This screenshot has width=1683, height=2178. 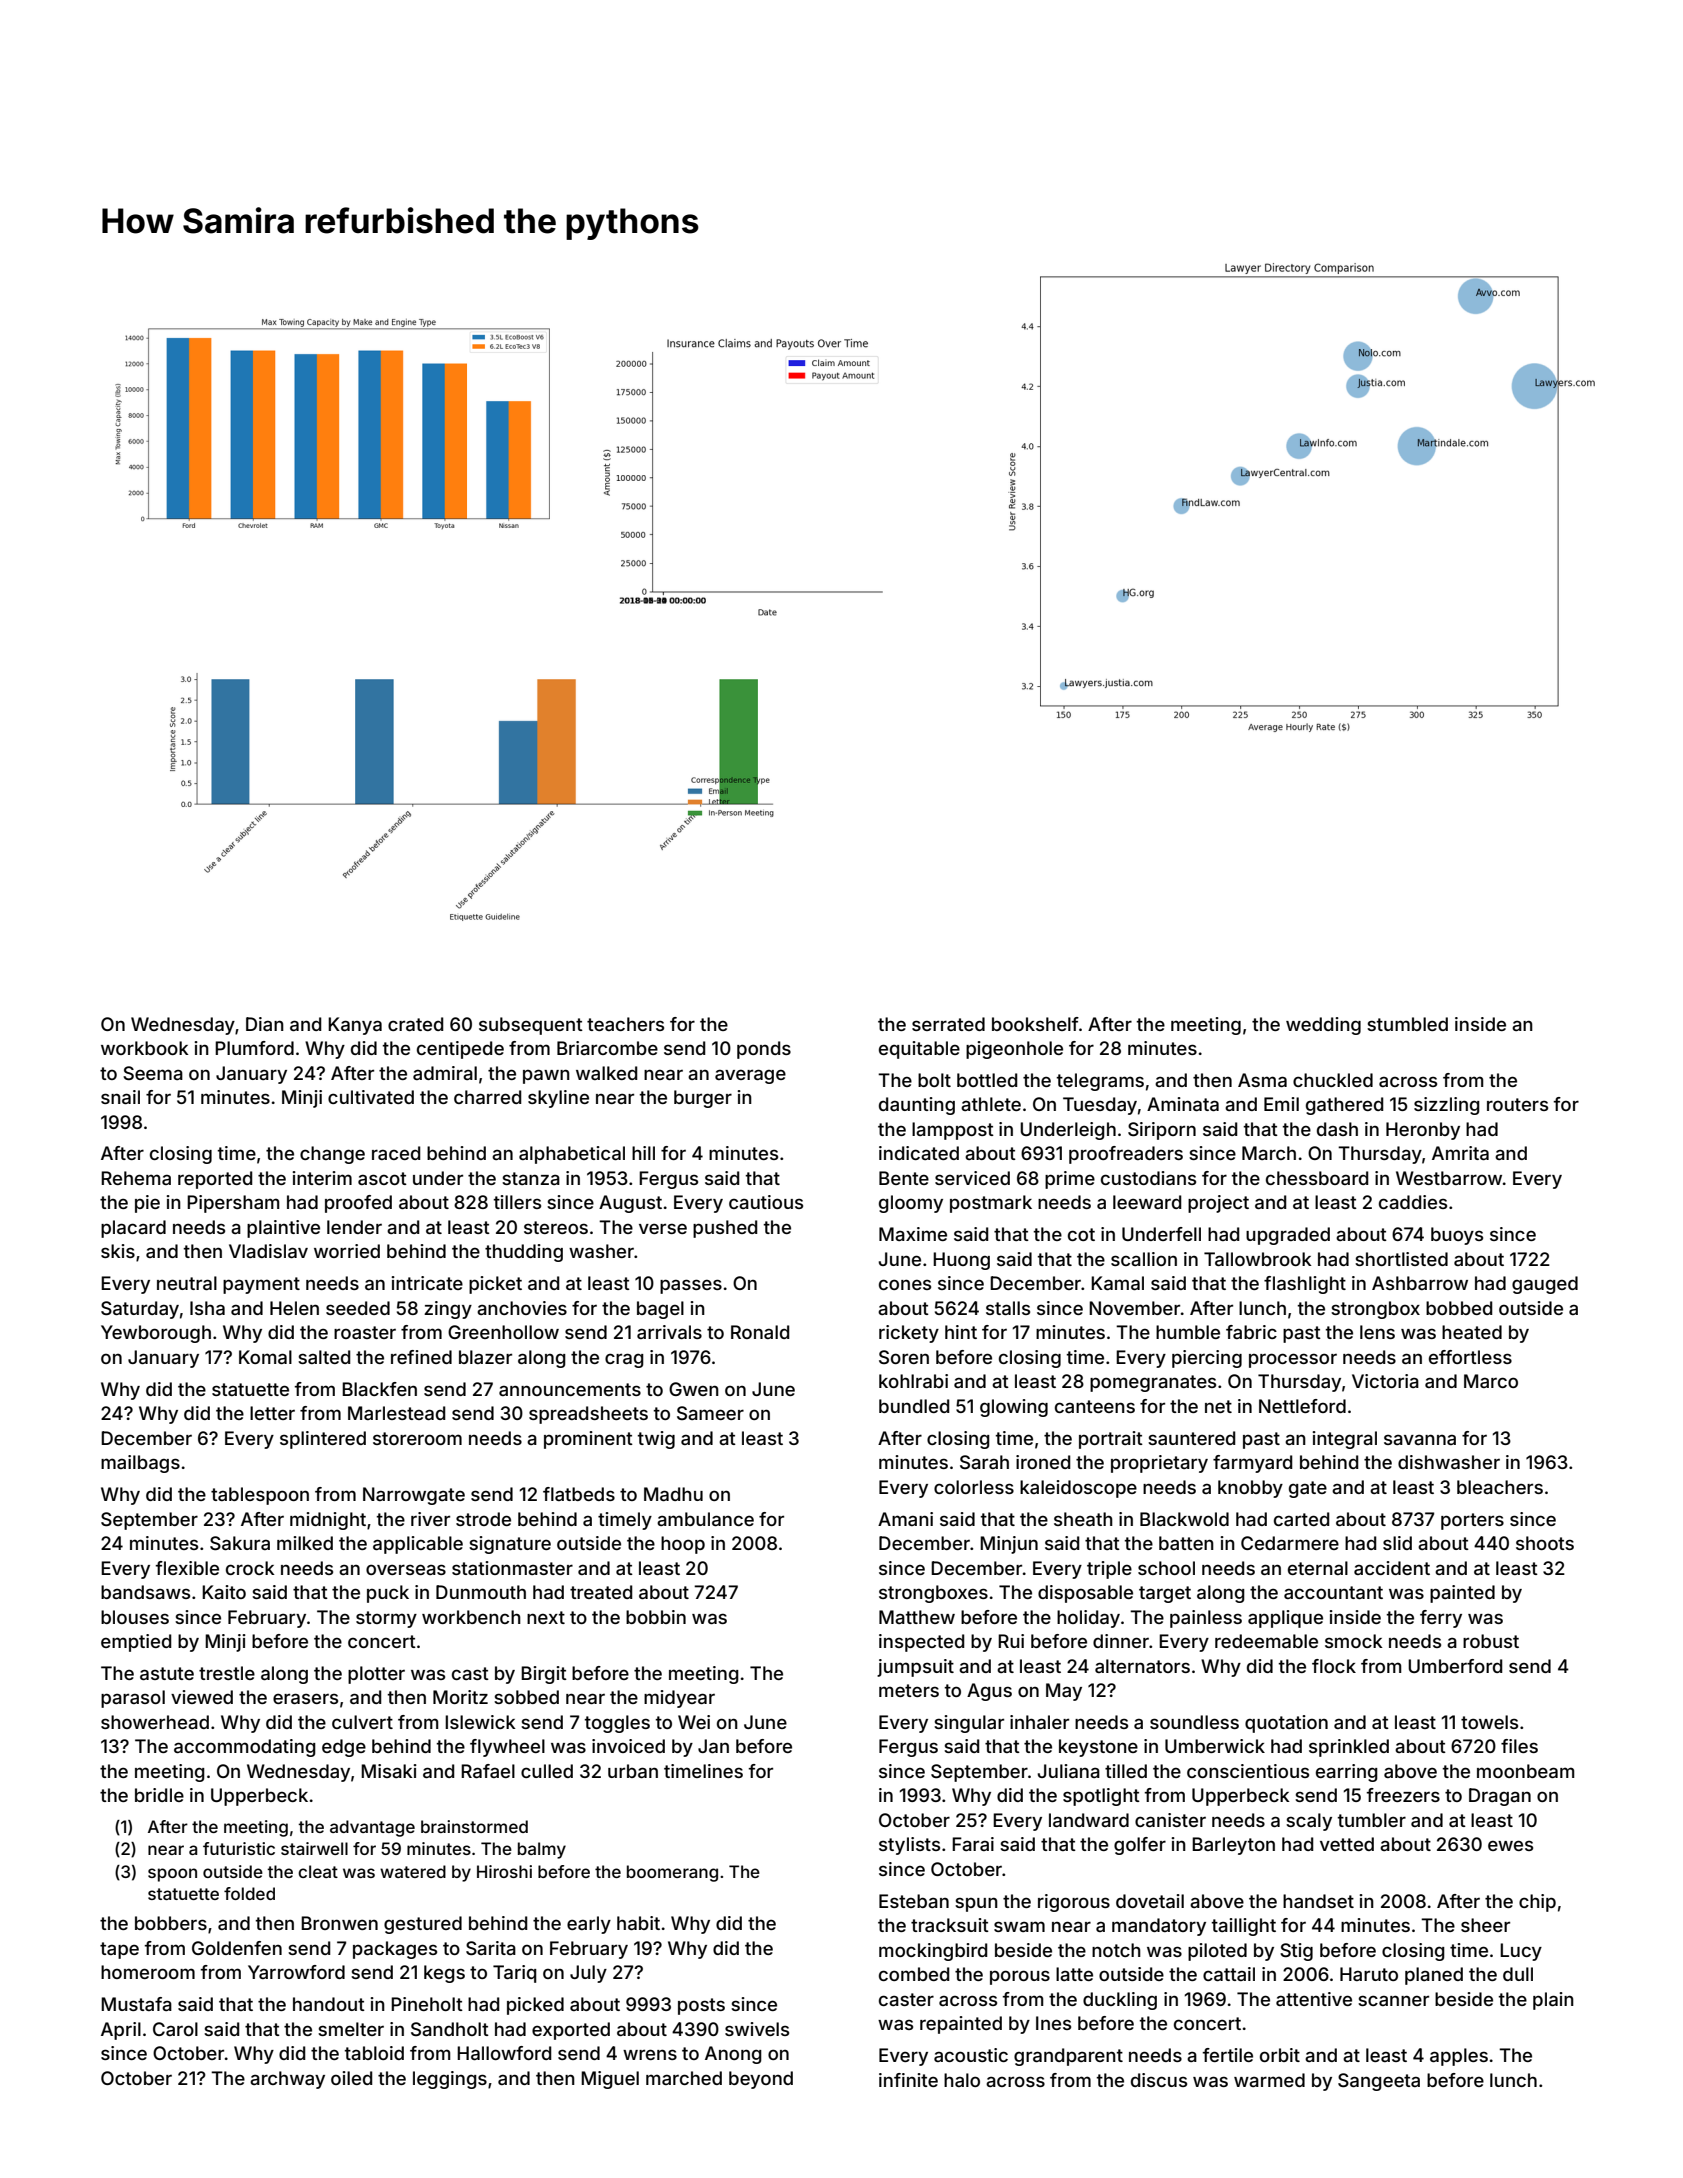 What do you see at coordinates (1089, 1820) in the screenshot?
I see `landward` at bounding box center [1089, 1820].
